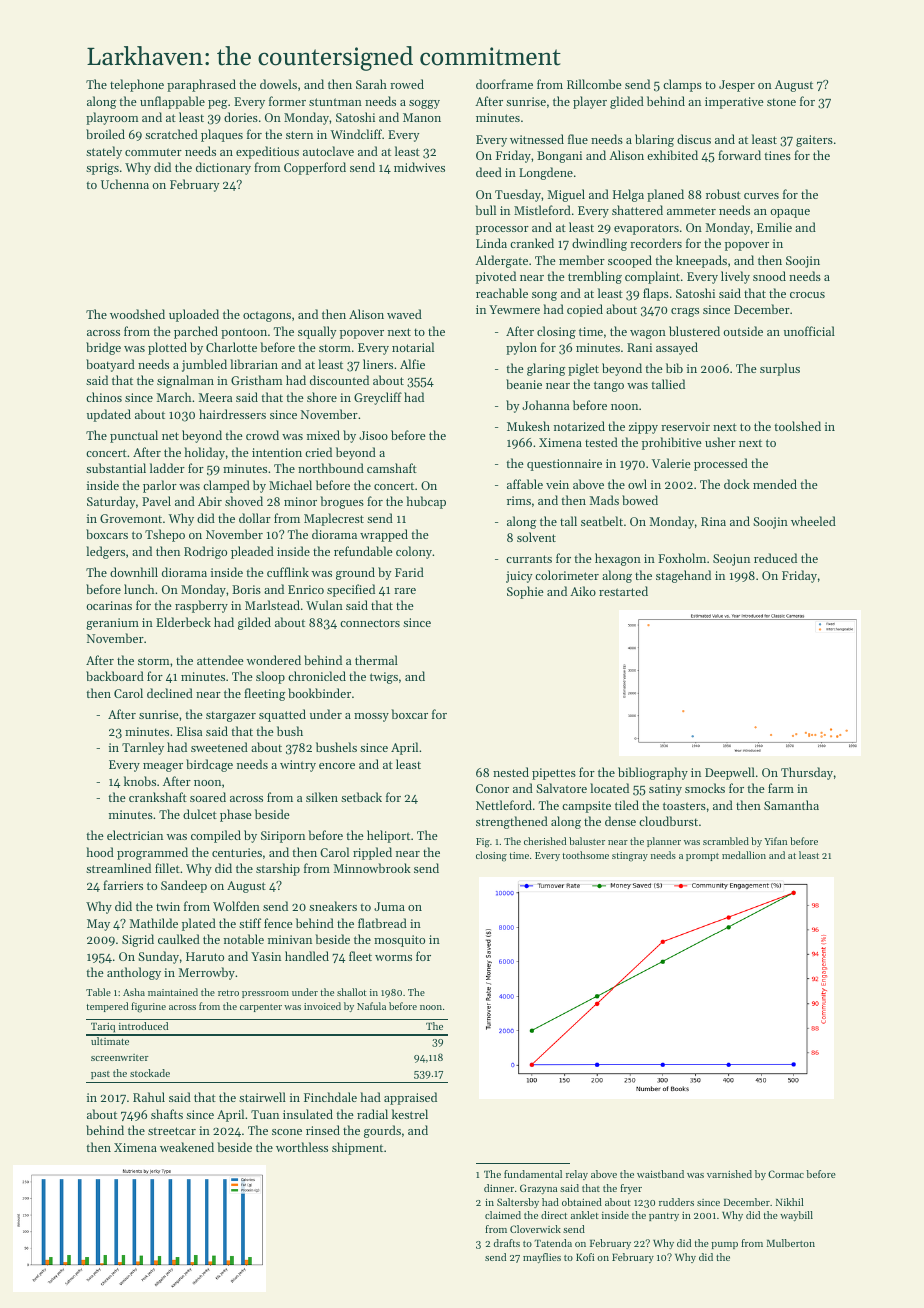 The width and height of the page is (924, 1308). What do you see at coordinates (282, 715) in the page?
I see `squatted` at bounding box center [282, 715].
